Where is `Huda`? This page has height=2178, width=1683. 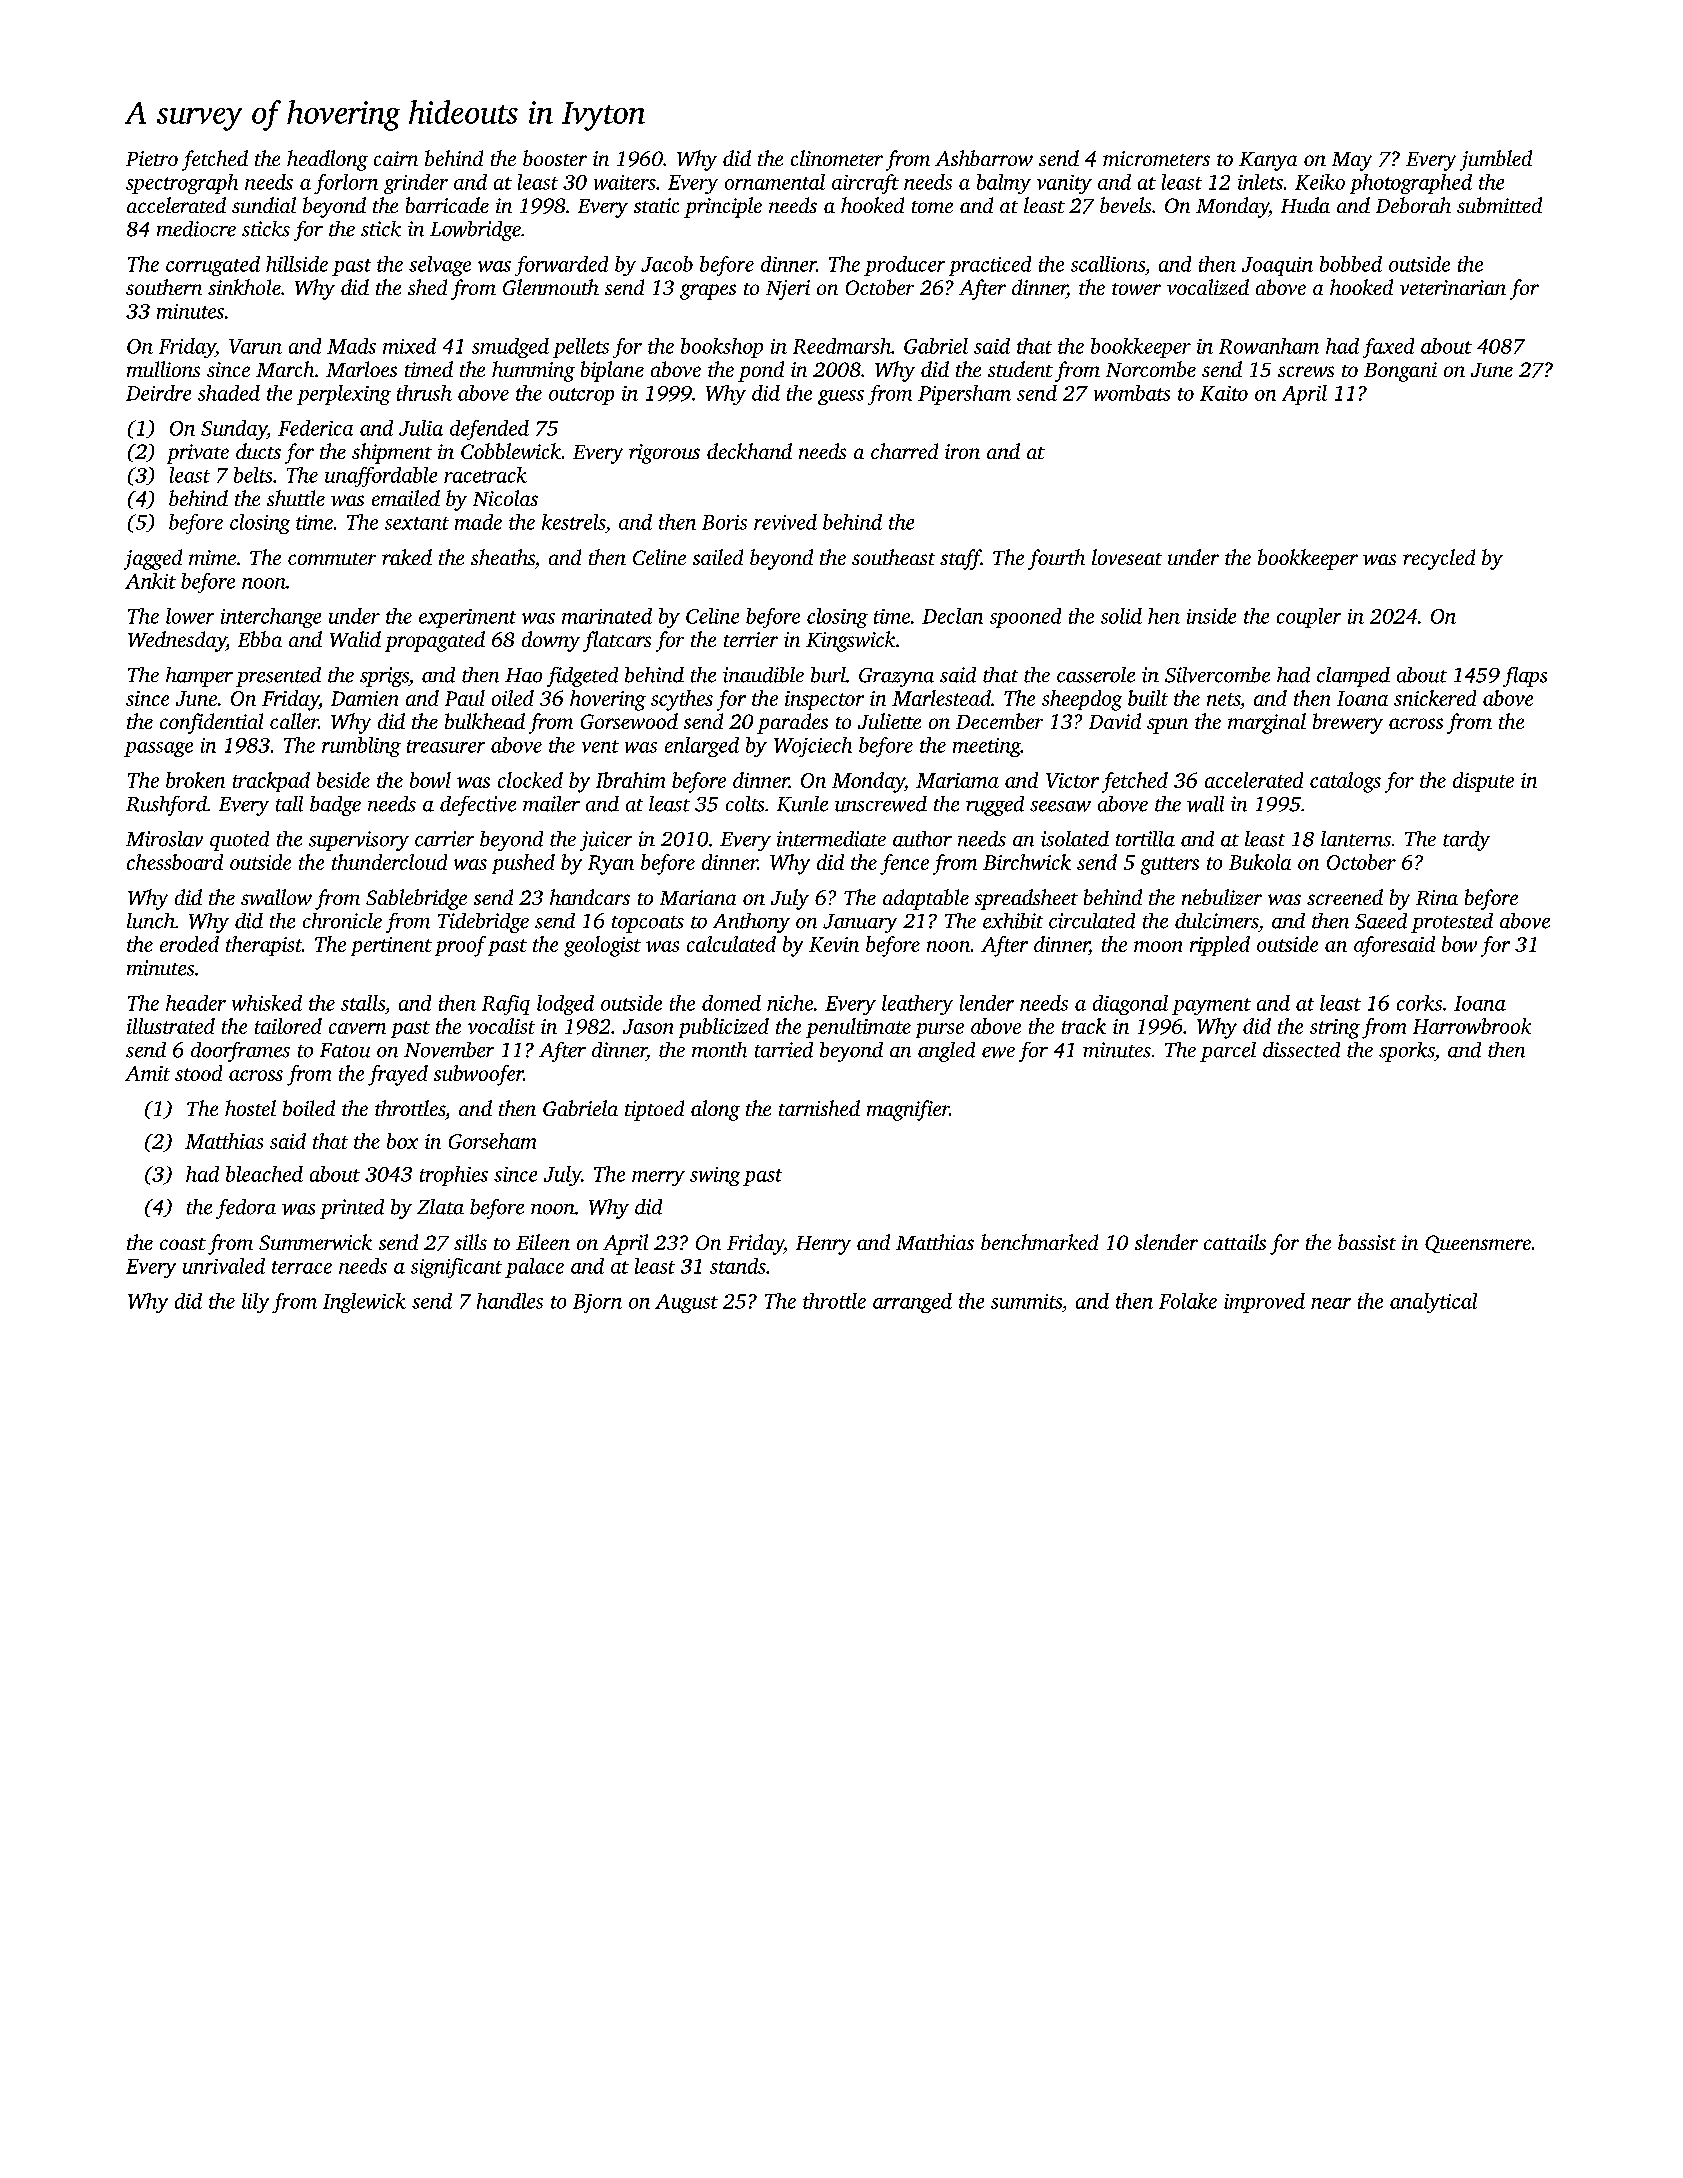
Huda is located at coordinates (1305, 205).
